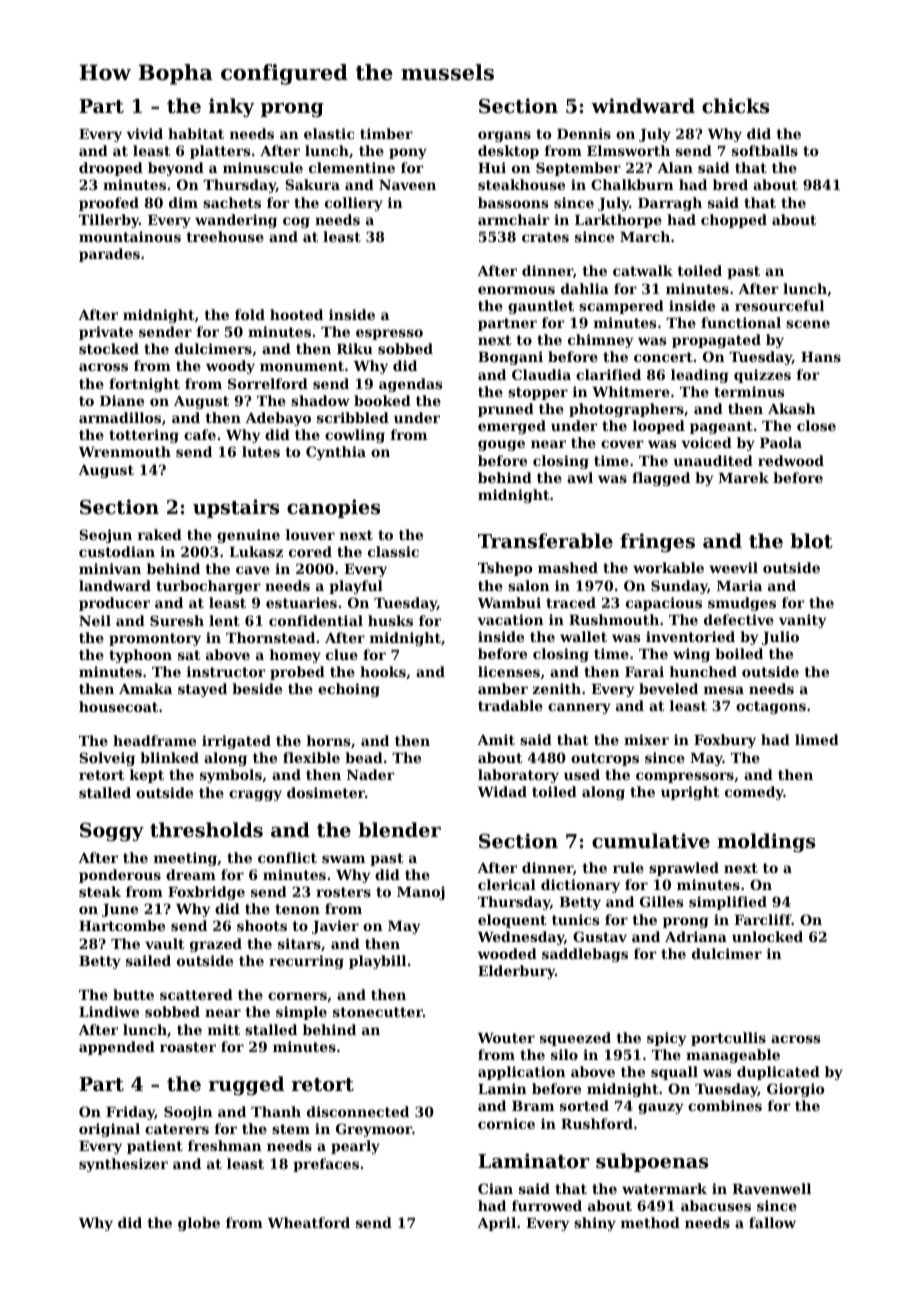  What do you see at coordinates (626, 410) in the document?
I see `photographers` at bounding box center [626, 410].
